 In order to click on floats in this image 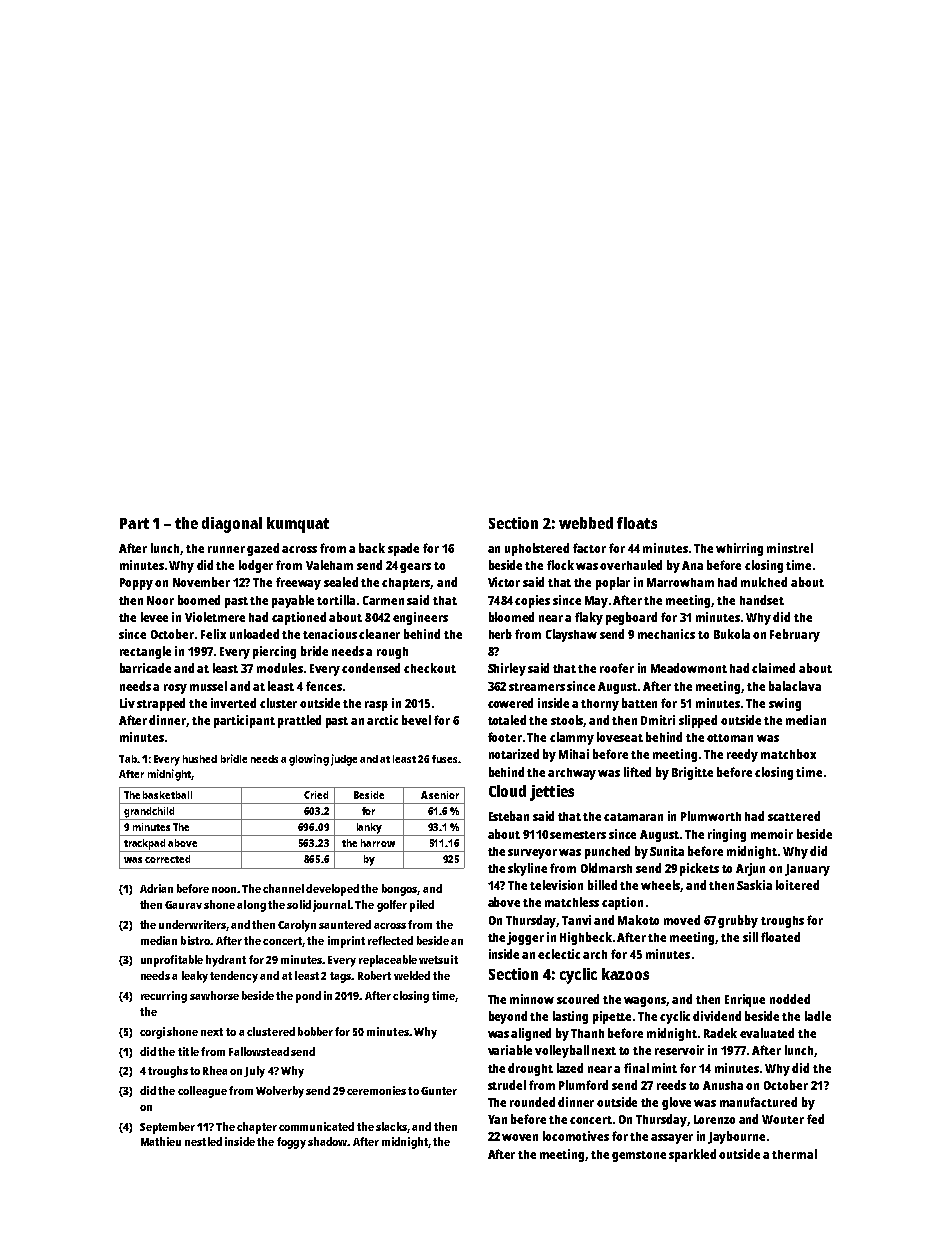, I will do `click(637, 523)`.
